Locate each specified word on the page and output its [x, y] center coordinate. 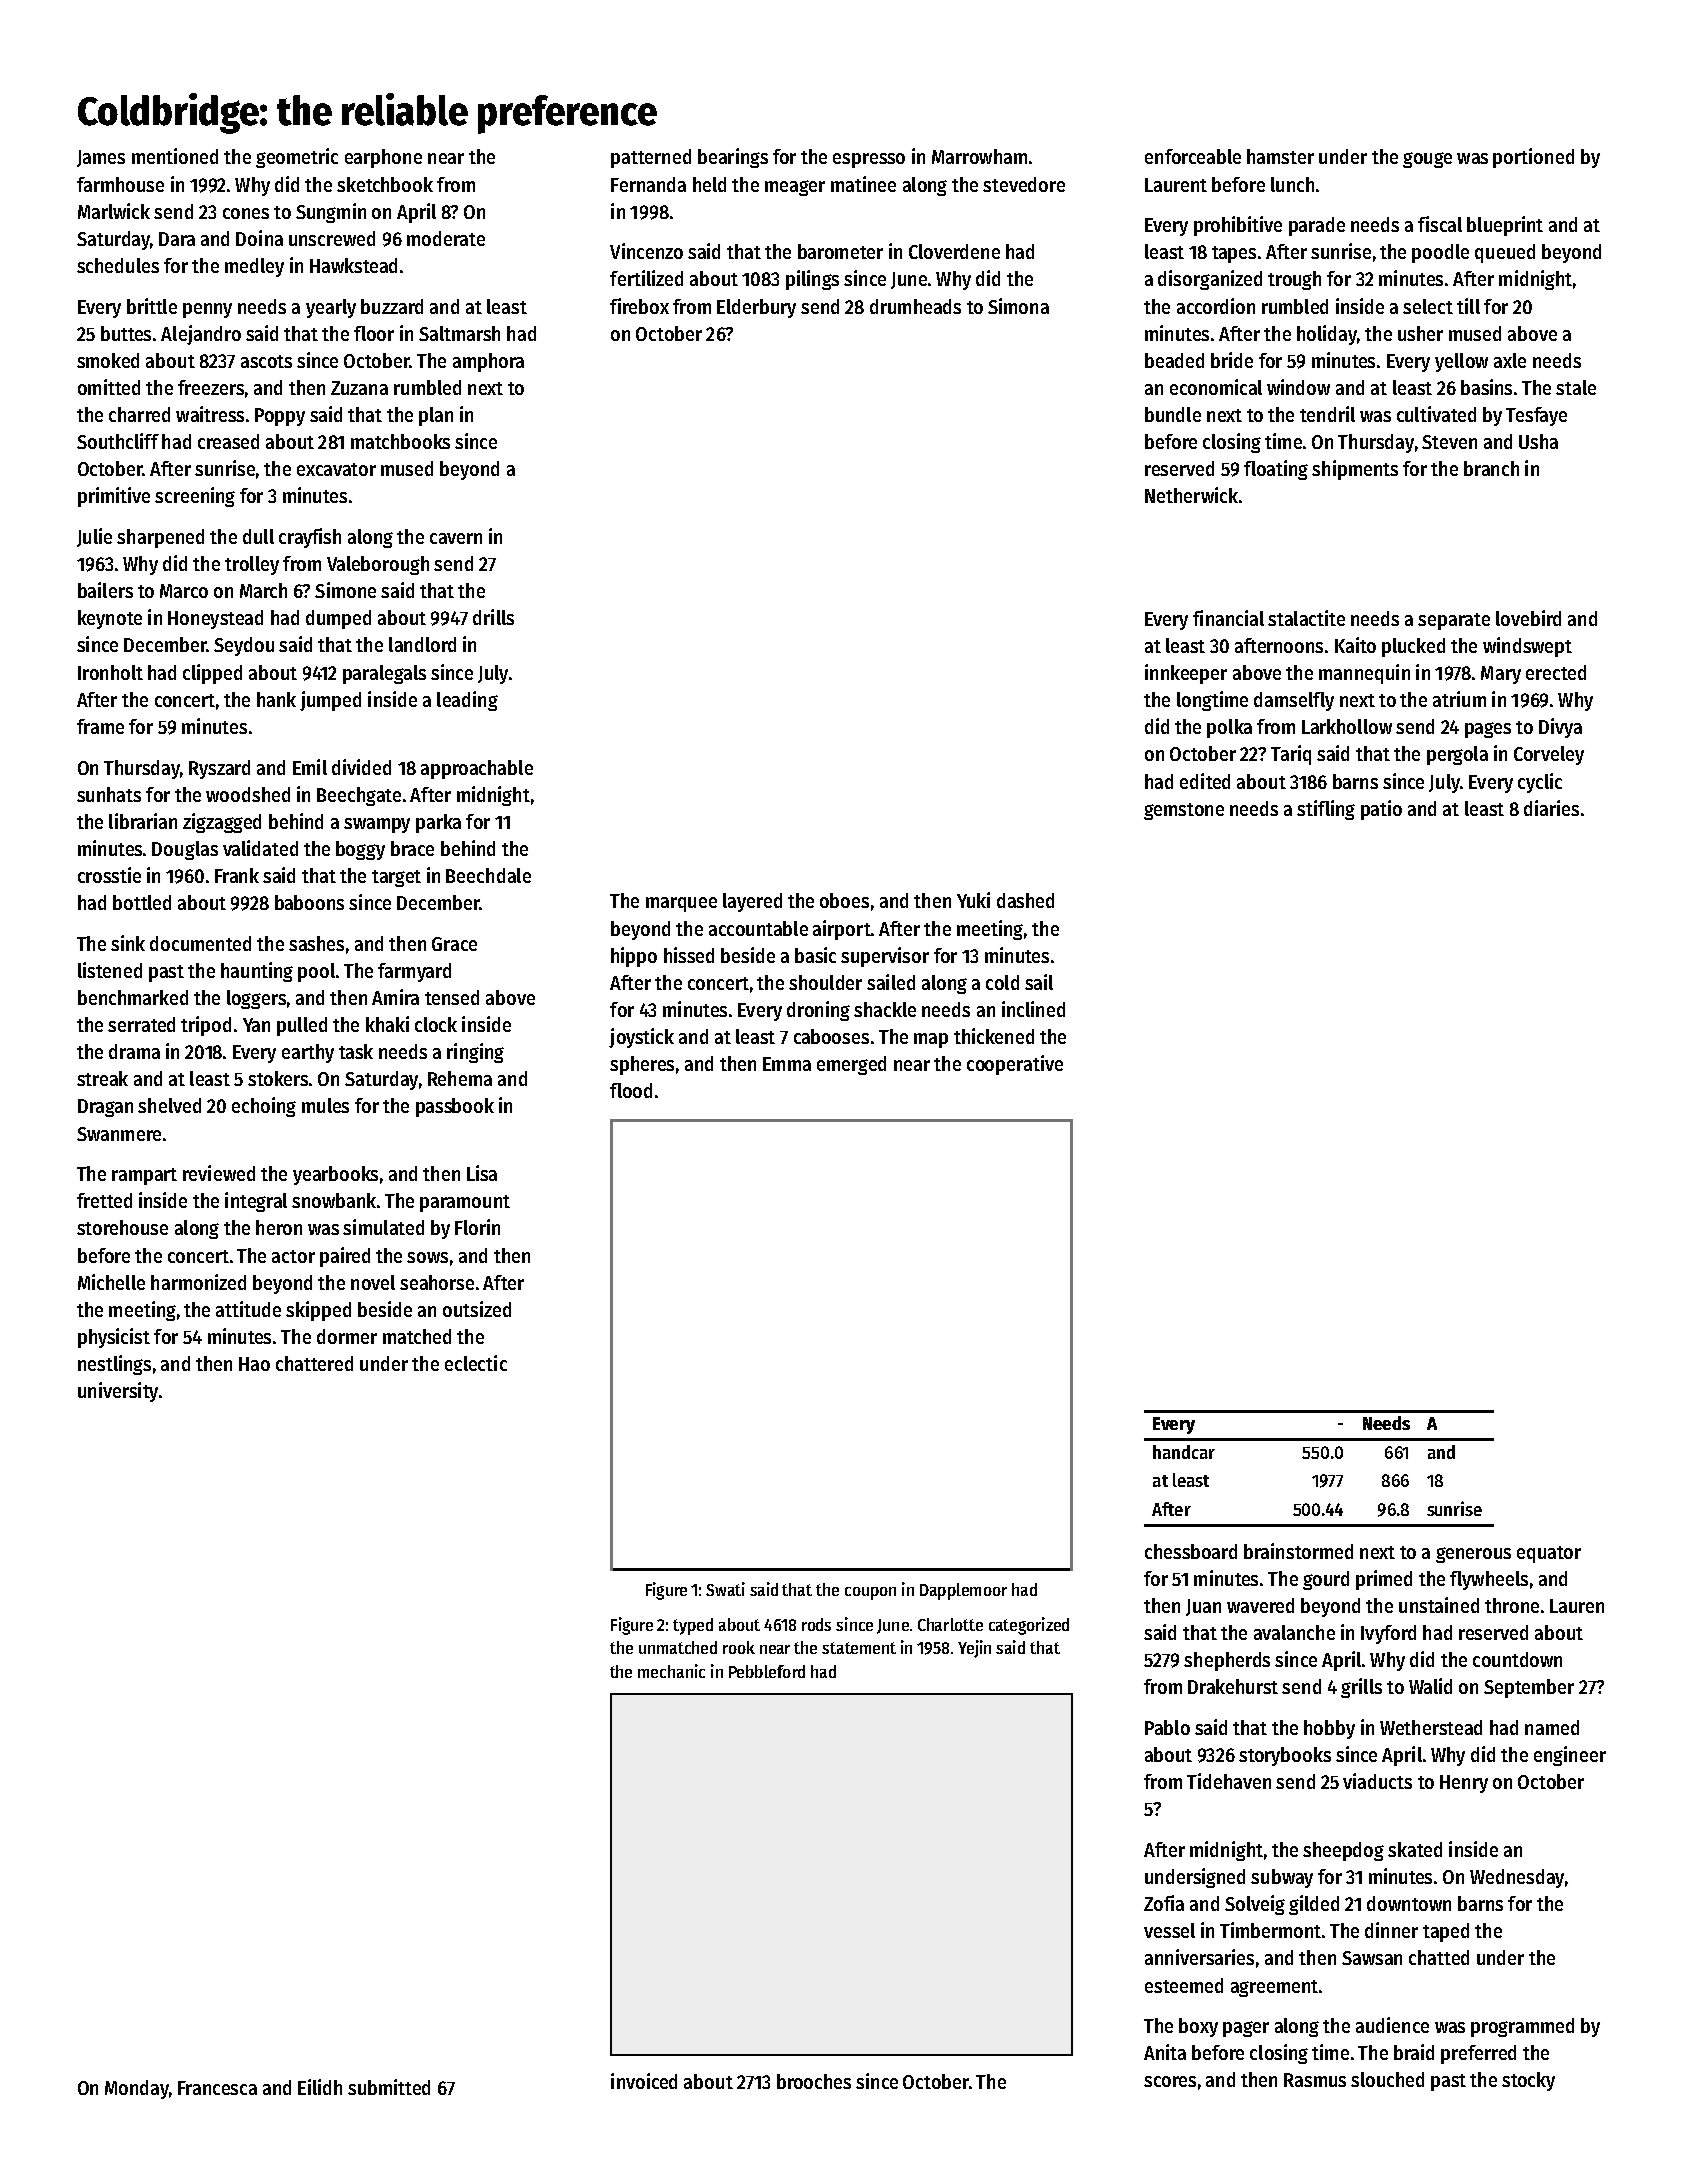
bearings [733, 158]
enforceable [1193, 156]
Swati [725, 1589]
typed [693, 1626]
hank [276, 699]
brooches [814, 2081]
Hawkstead [353, 265]
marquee [681, 904]
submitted [389, 2087]
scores [1170, 2081]
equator [1549, 1554]
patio [1381, 810]
